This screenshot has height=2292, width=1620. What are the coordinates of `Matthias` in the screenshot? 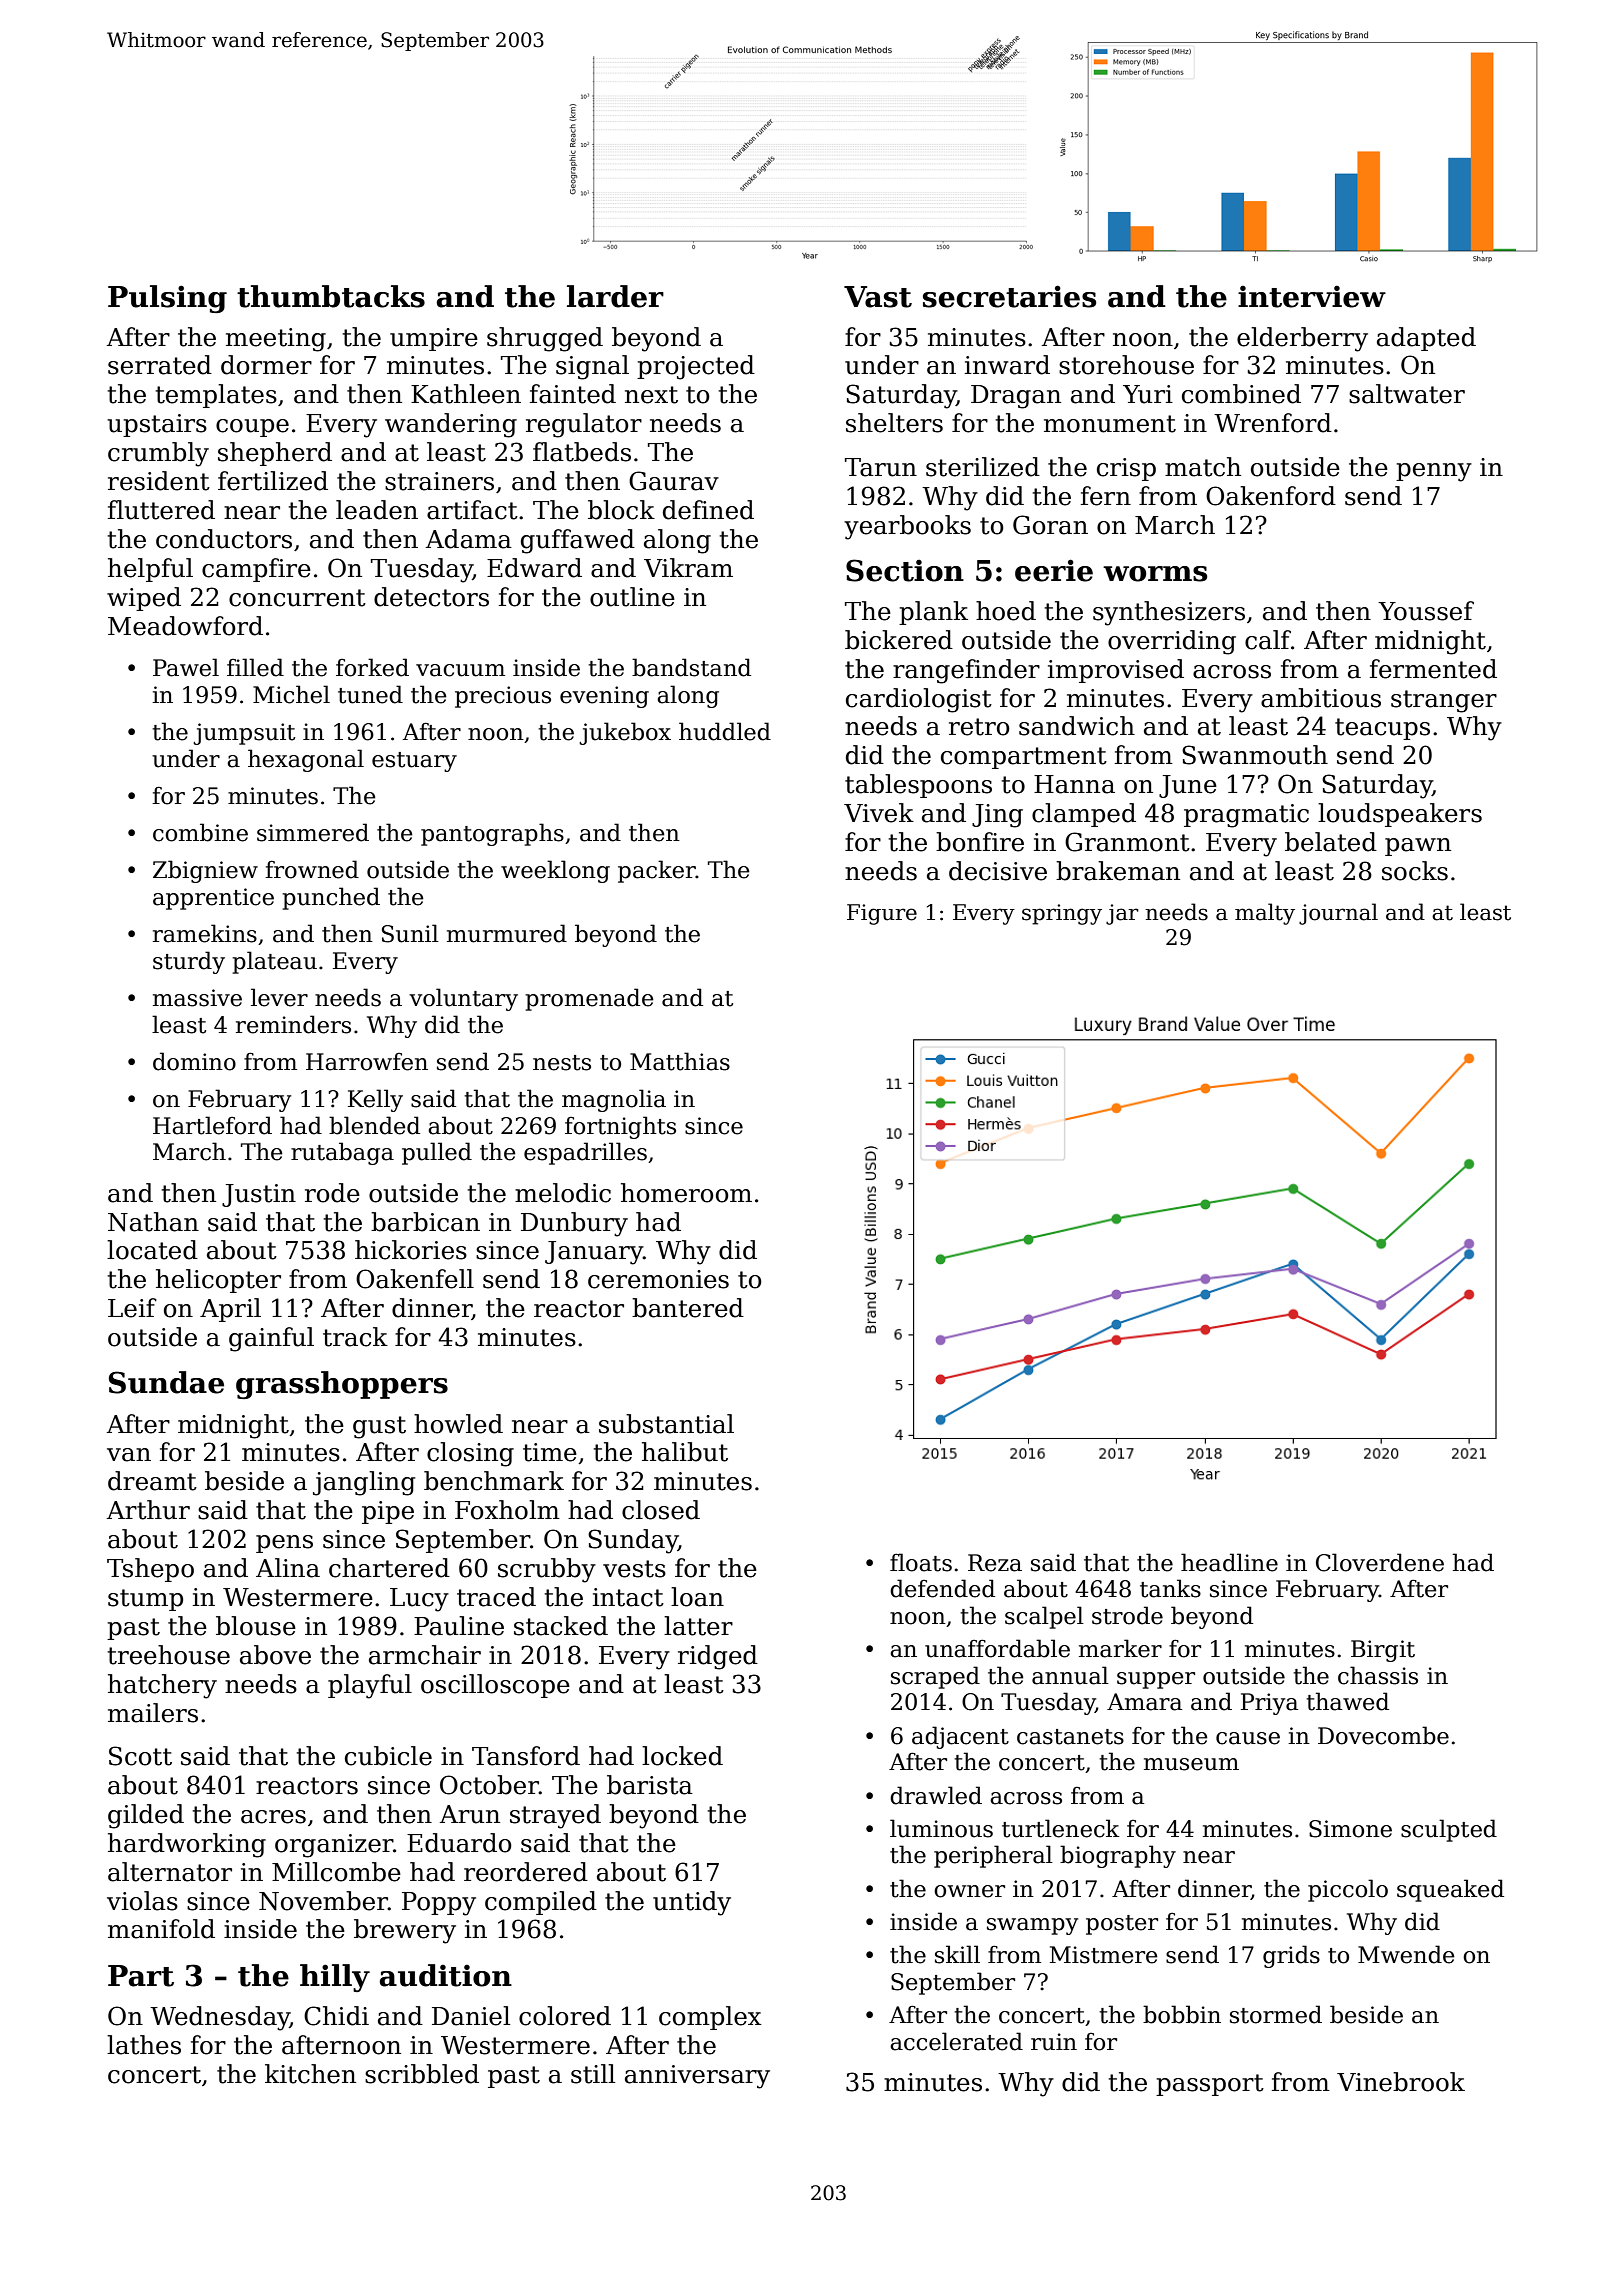 It's located at (680, 1061).
